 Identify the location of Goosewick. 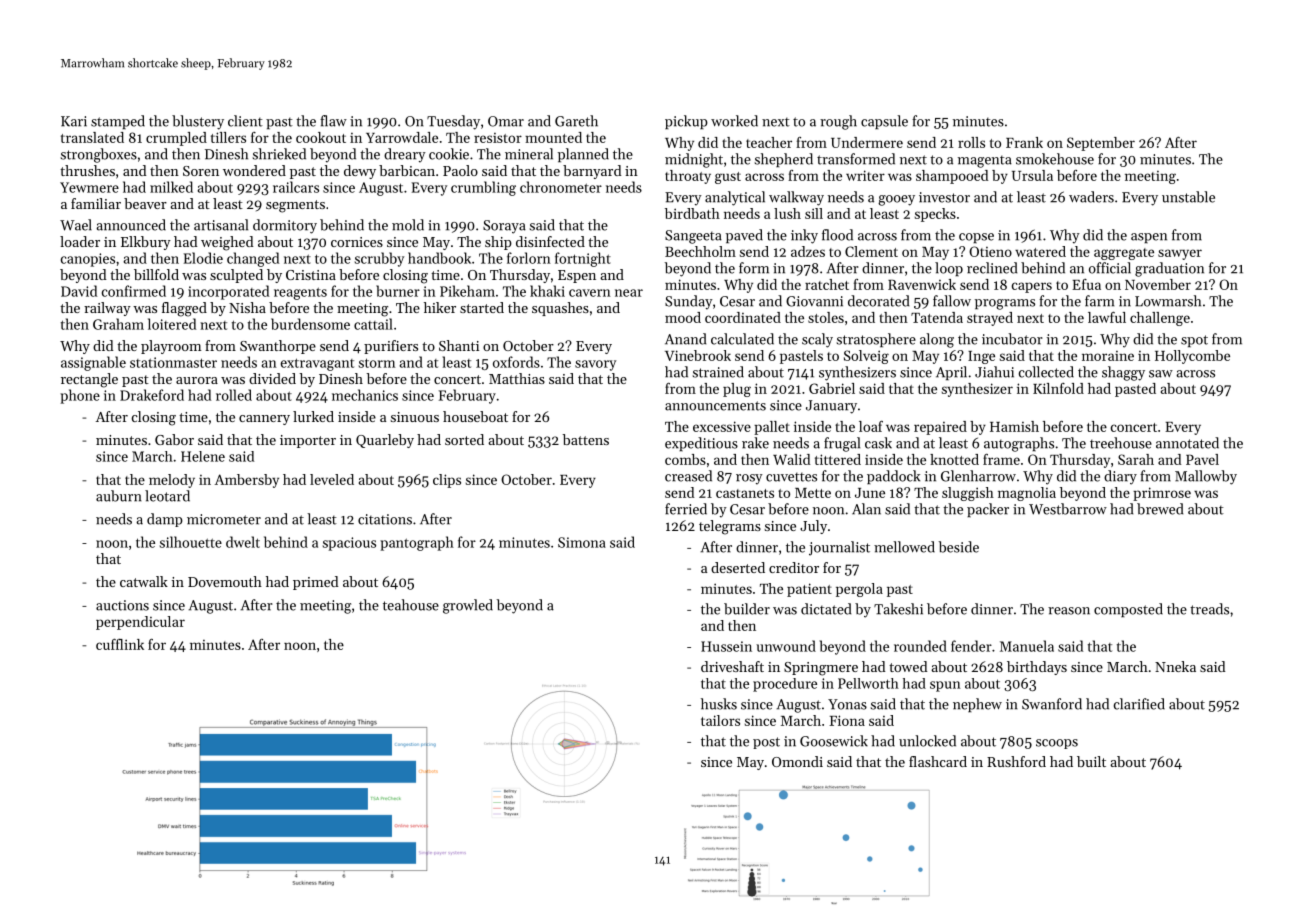
(834, 741).
